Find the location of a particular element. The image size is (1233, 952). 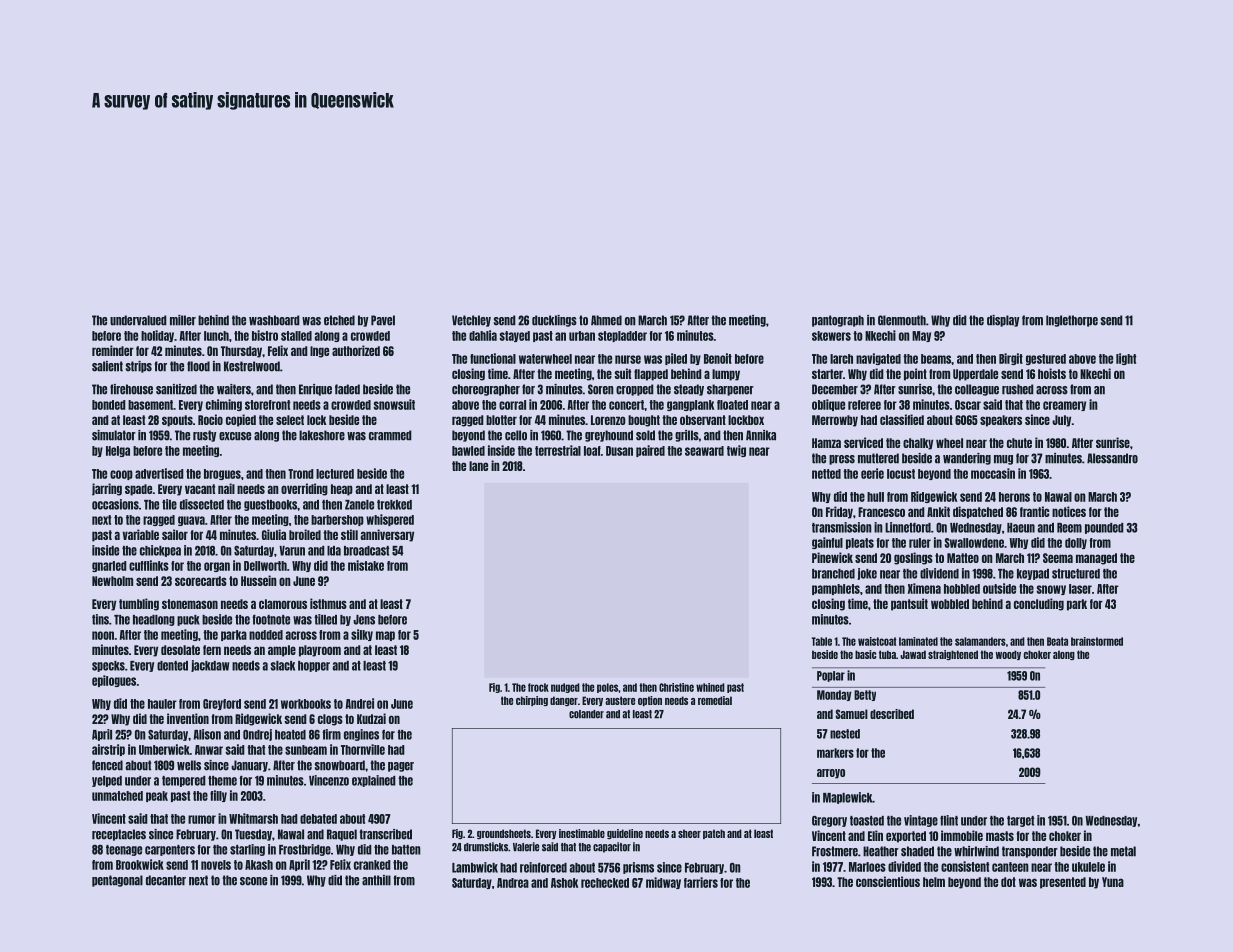

pentagonal is located at coordinates (117, 881).
